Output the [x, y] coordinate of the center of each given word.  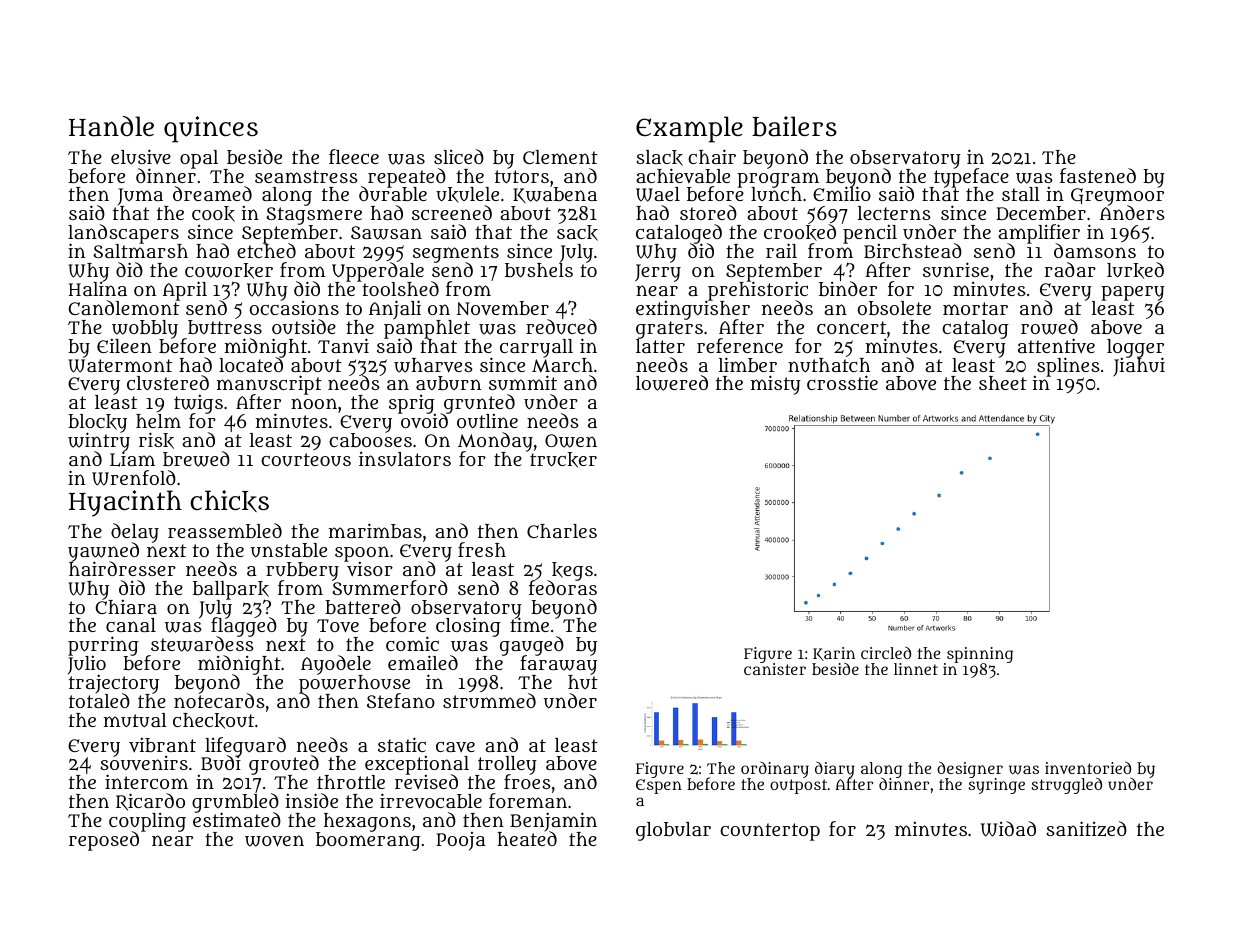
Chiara [126, 607]
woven [274, 841]
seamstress [306, 176]
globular [673, 831]
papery [1133, 293]
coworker [229, 271]
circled [886, 652]
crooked [800, 233]
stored [708, 212]
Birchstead [913, 250]
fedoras [563, 588]
